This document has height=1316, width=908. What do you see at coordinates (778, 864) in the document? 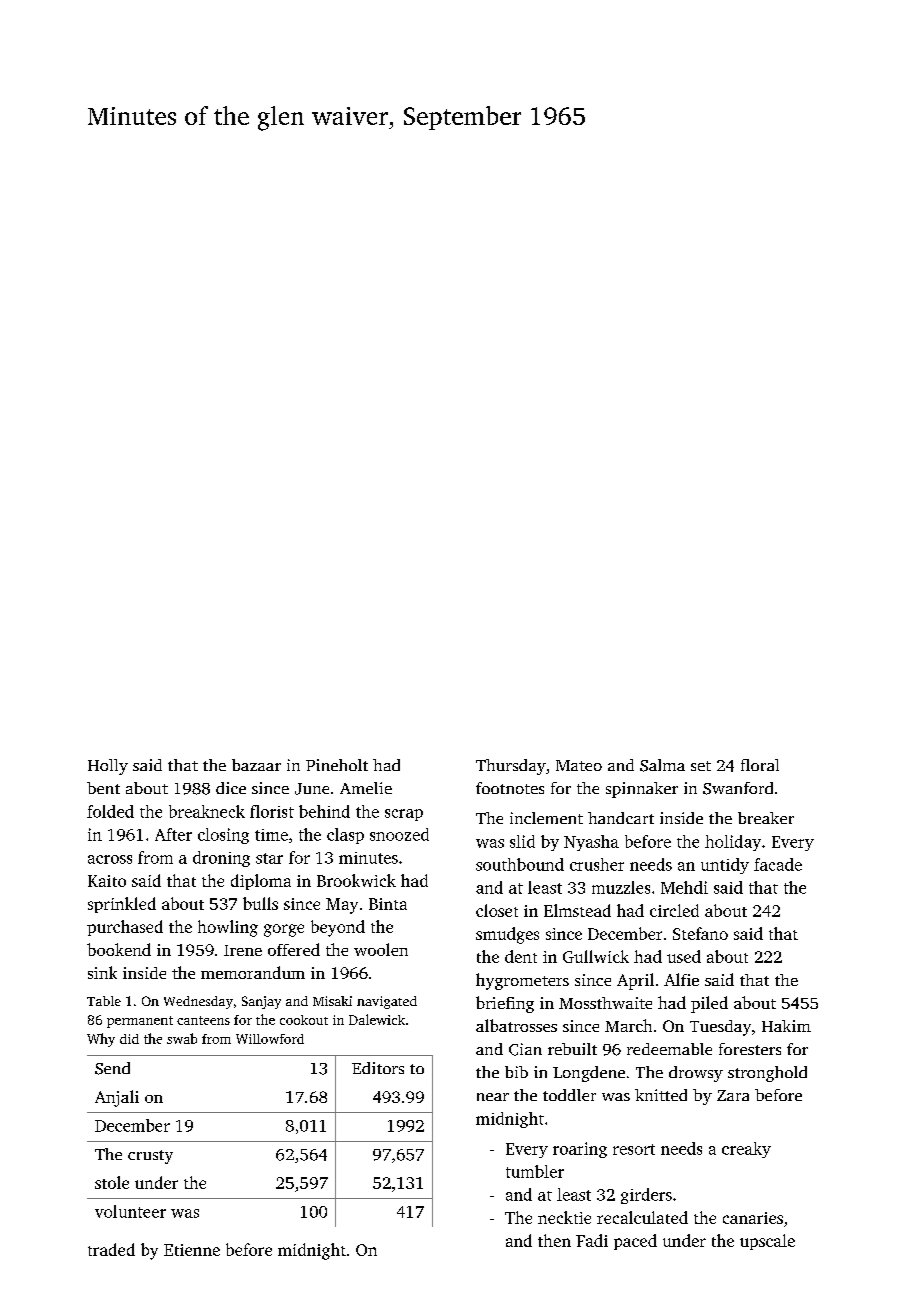
I see `facade` at bounding box center [778, 864].
